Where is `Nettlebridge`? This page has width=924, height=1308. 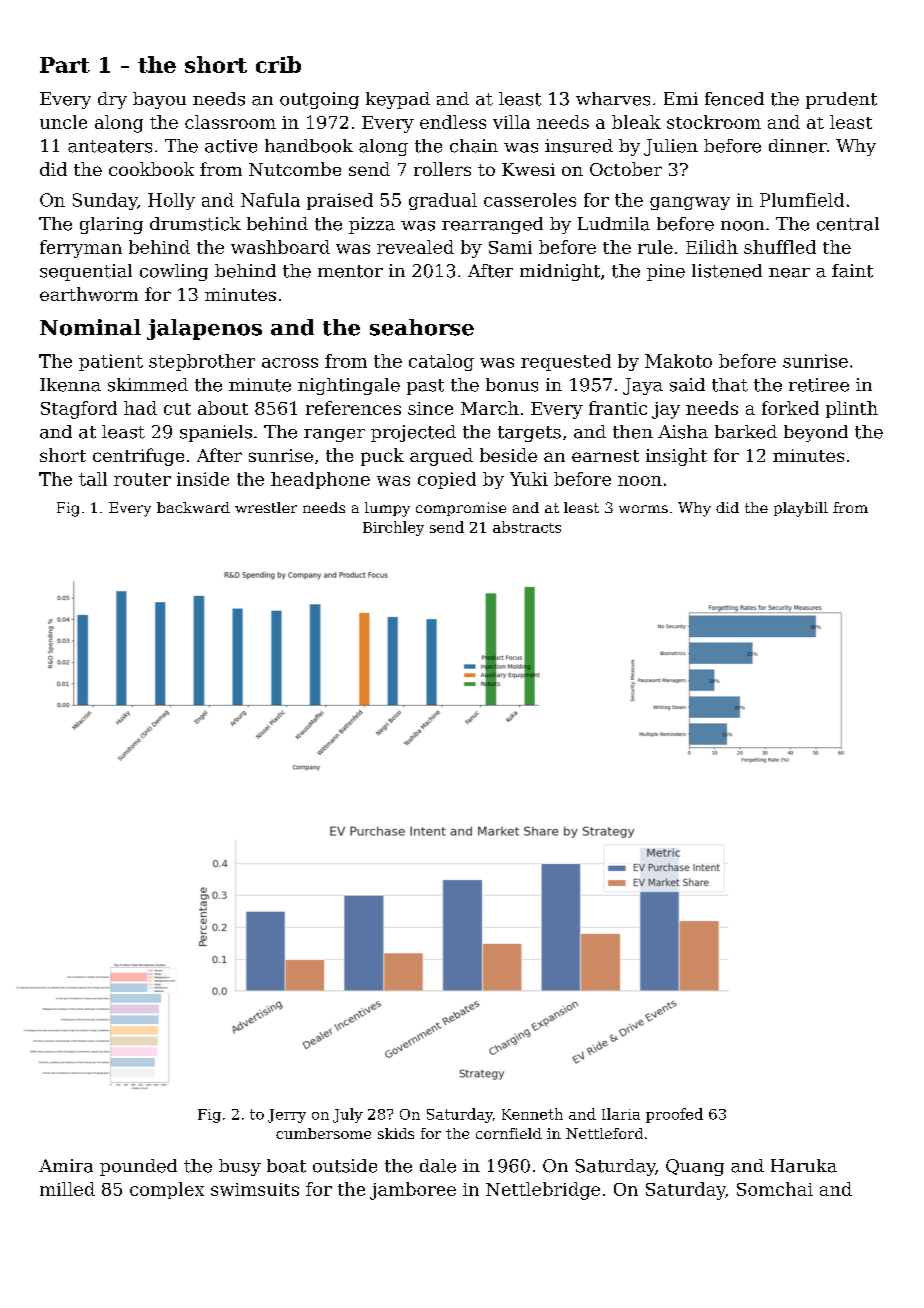
Nettlebridge is located at coordinates (543, 1191).
